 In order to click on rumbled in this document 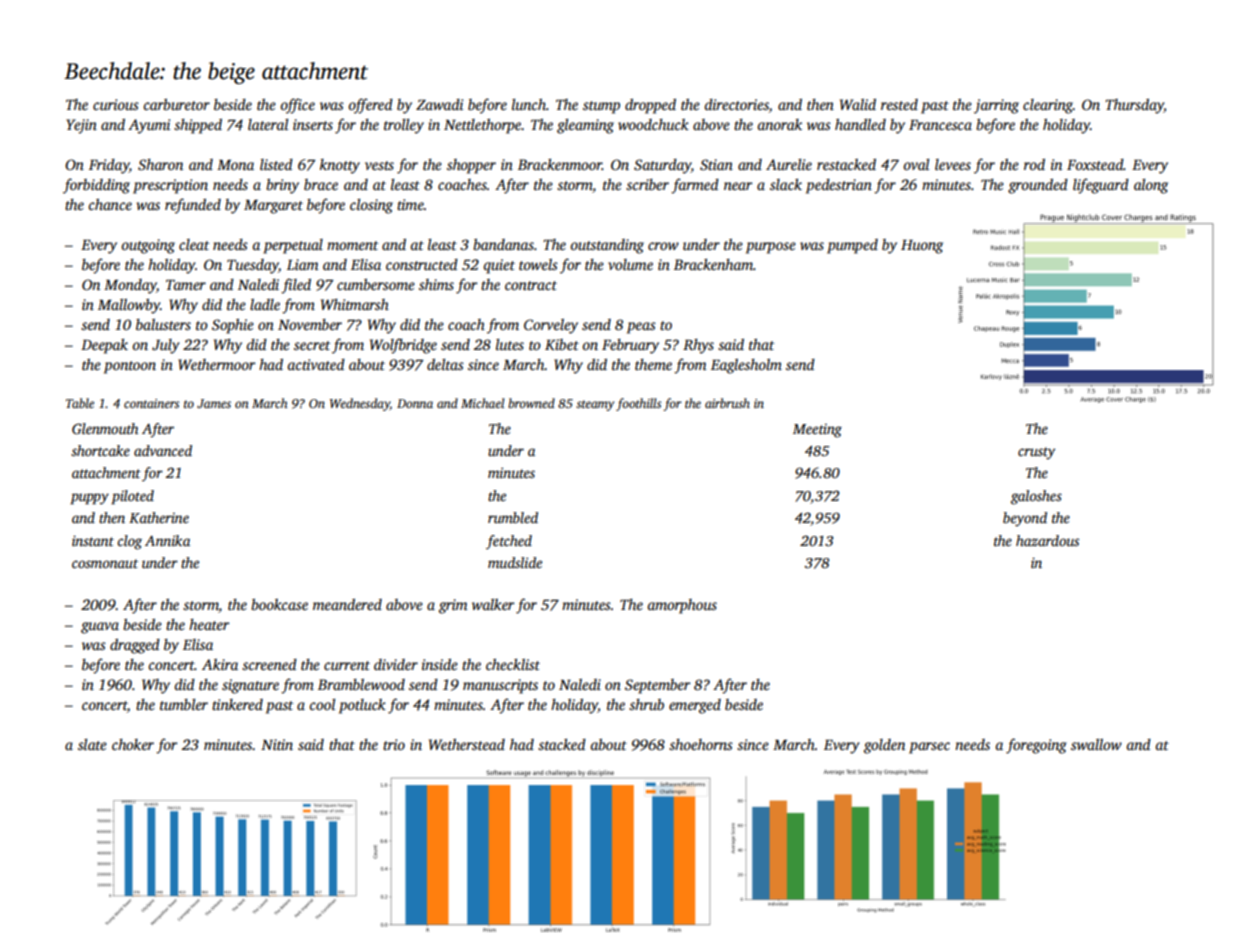, I will do `click(513, 517)`.
